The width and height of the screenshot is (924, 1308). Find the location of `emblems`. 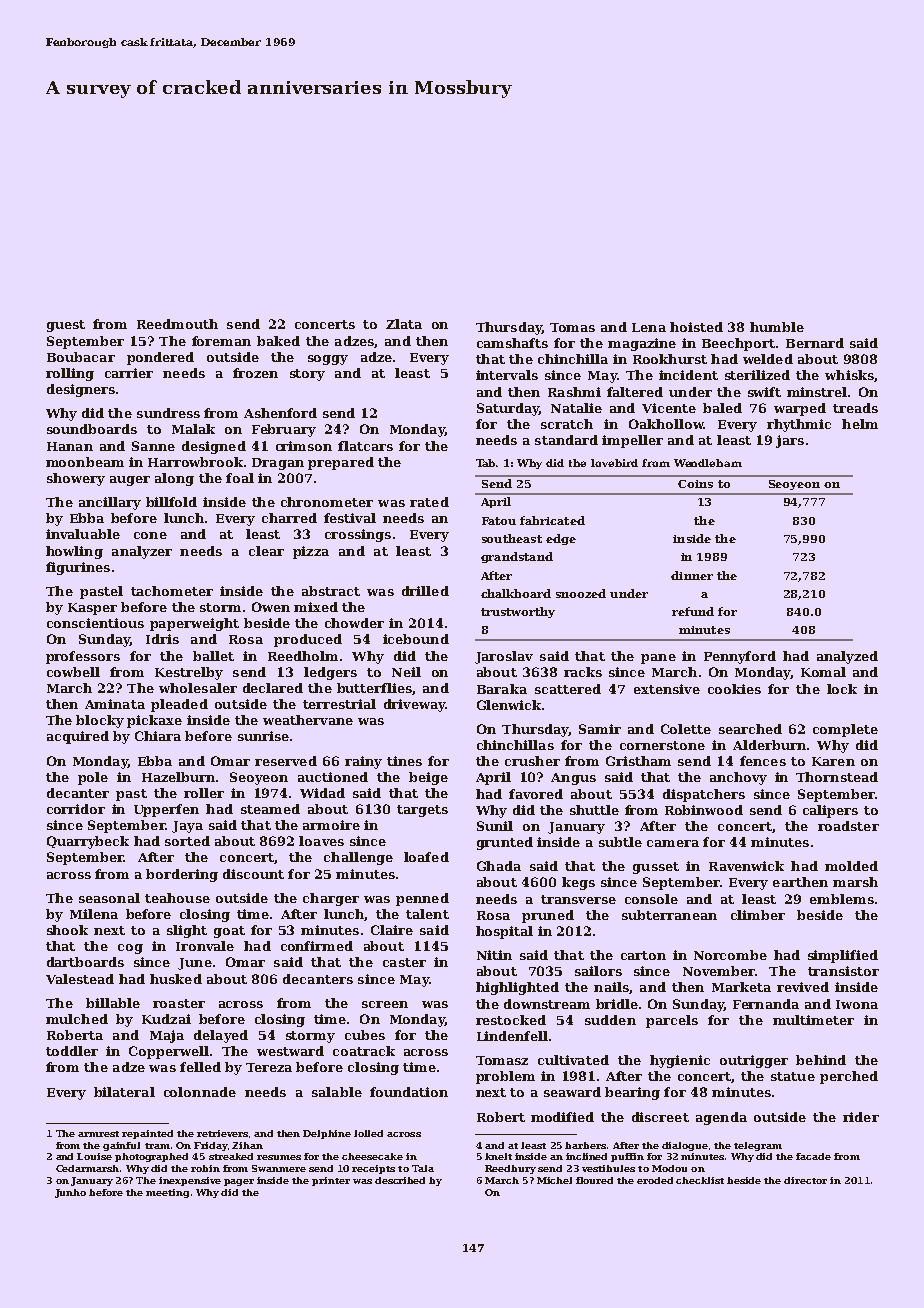

emblems is located at coordinates (842, 899).
